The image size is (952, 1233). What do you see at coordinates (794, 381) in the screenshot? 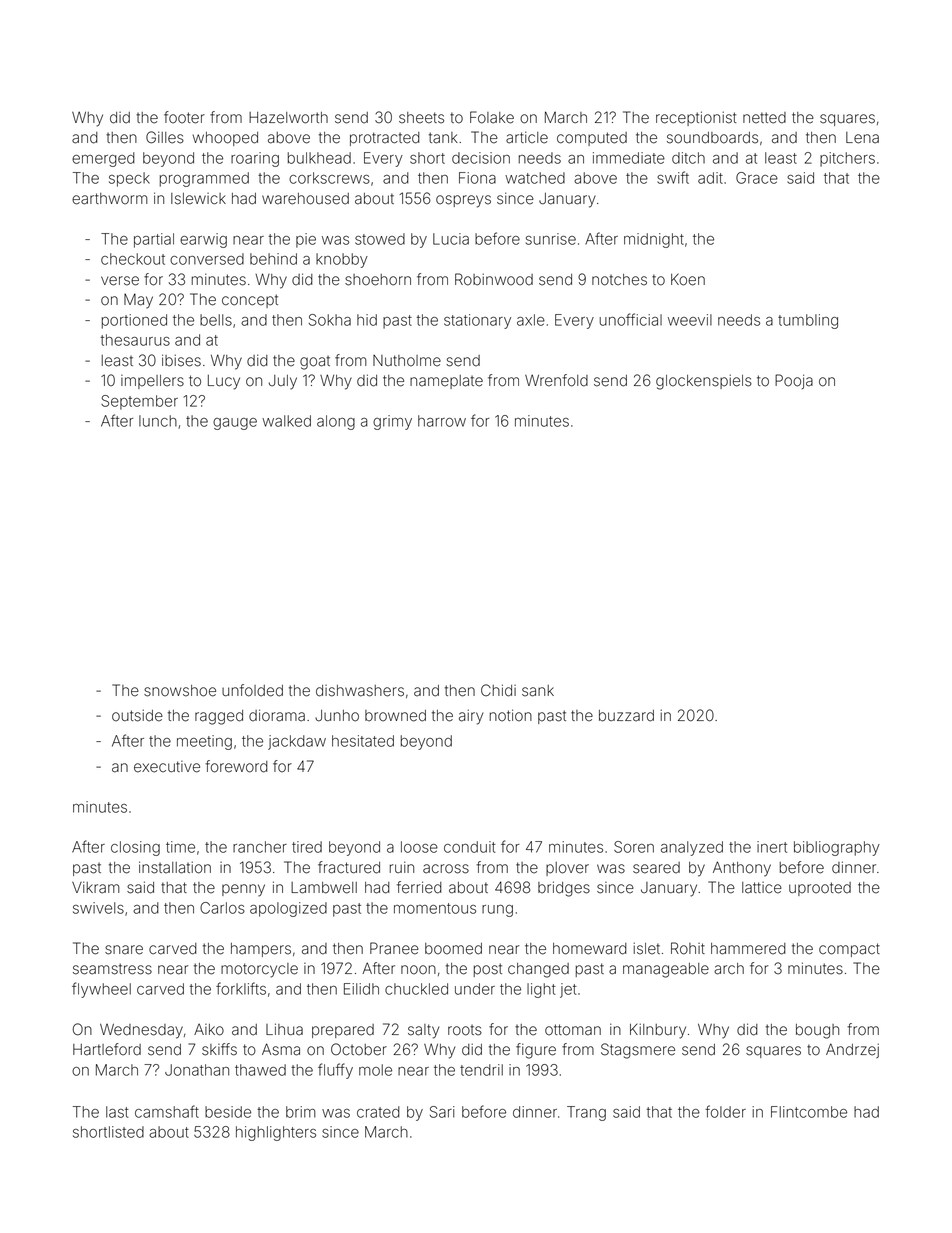
I see `Pooja` at bounding box center [794, 381].
